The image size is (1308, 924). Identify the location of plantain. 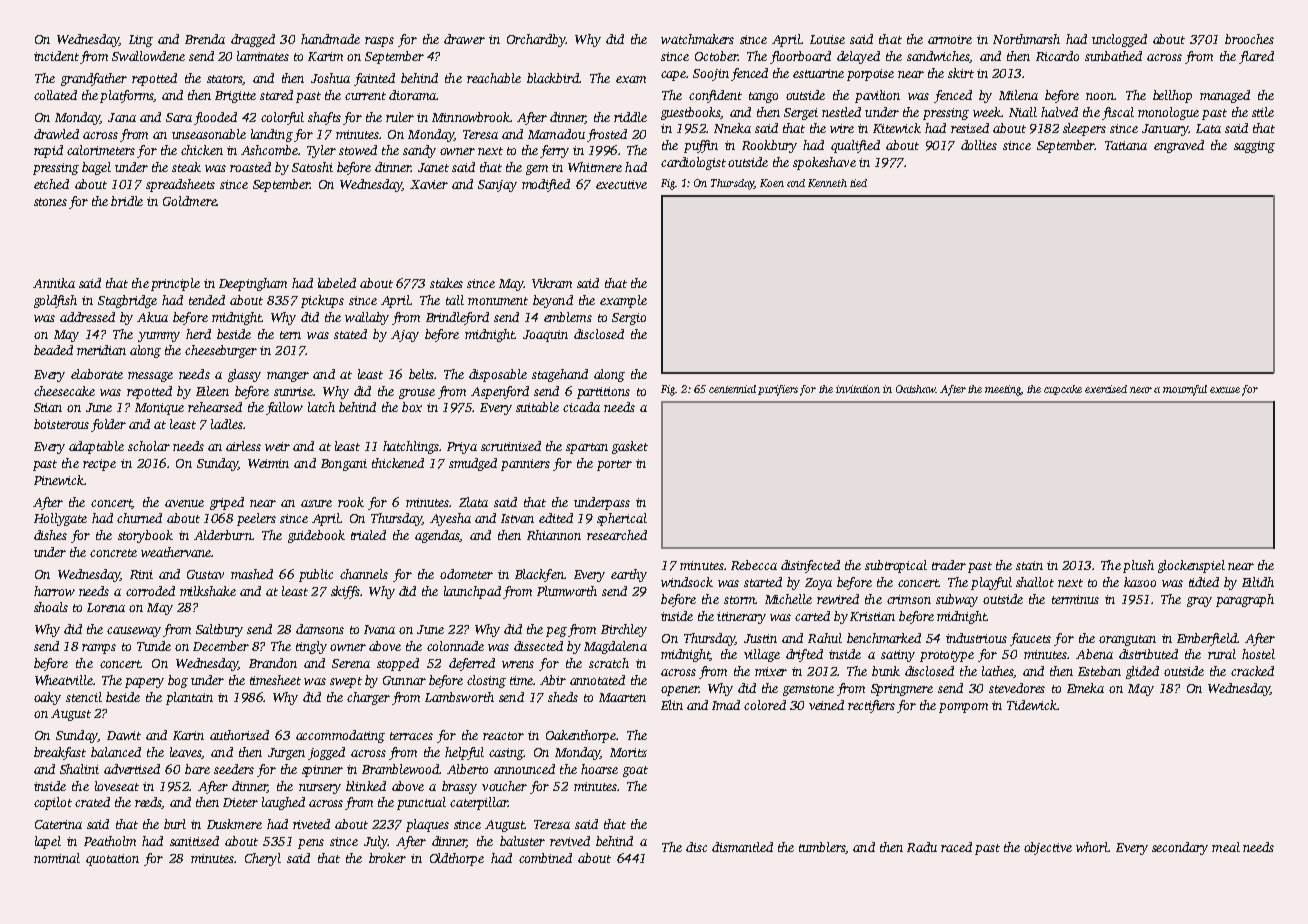
(189, 698).
